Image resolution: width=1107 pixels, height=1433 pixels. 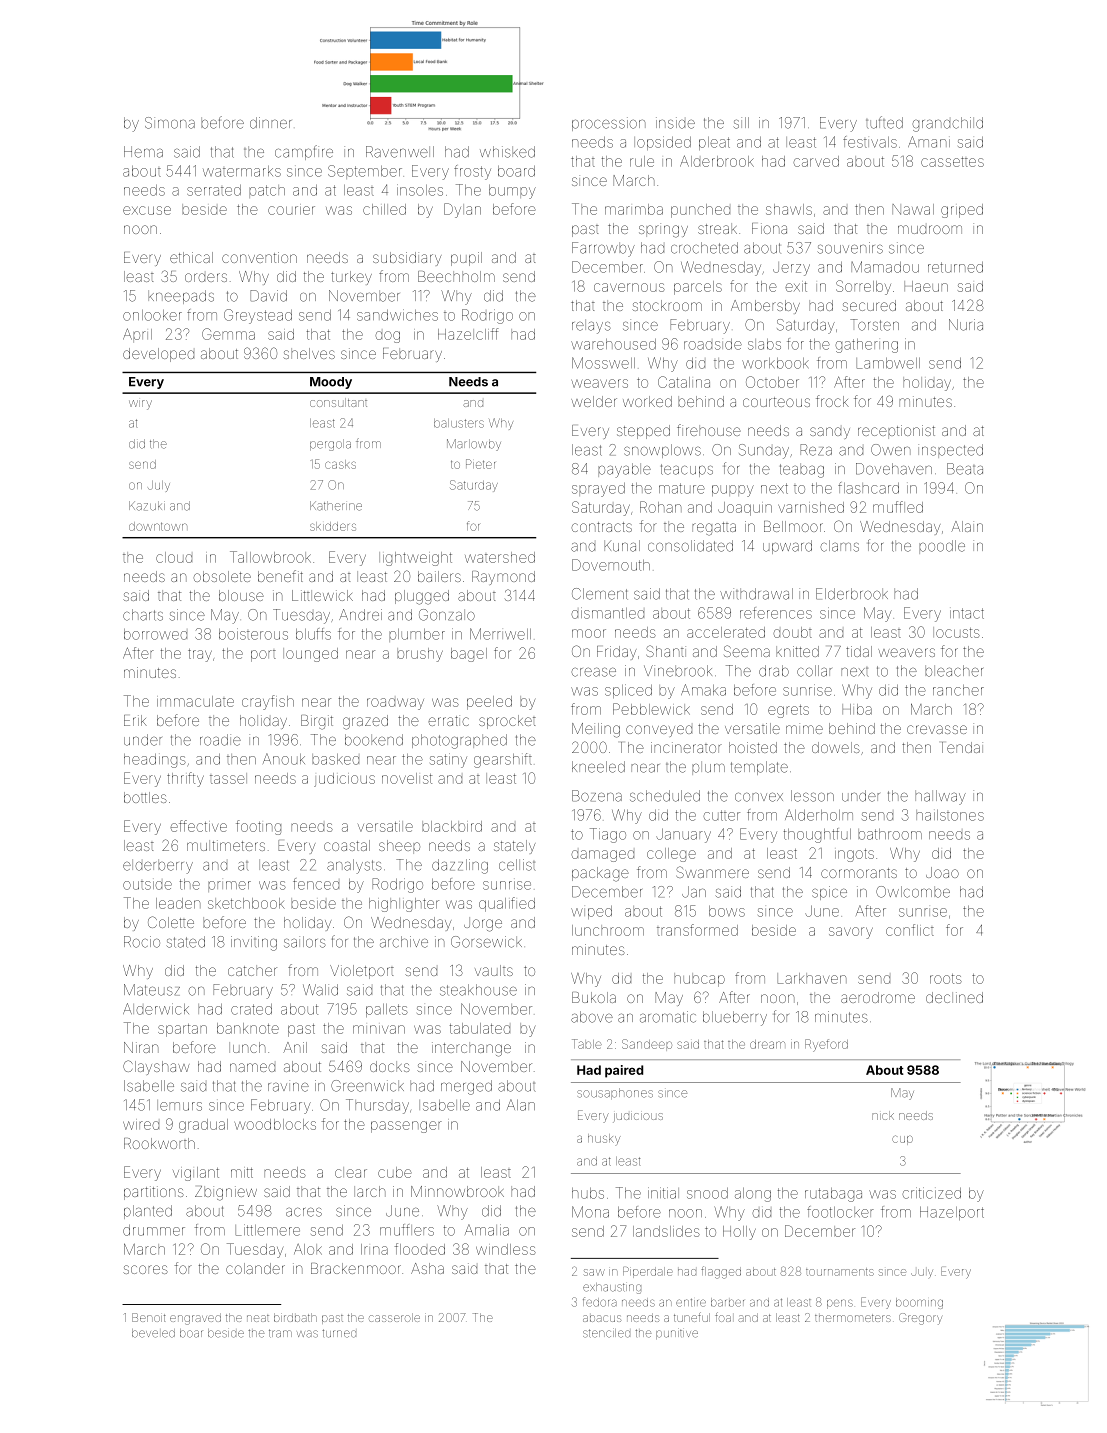 I want to click on procession, so click(x=609, y=124).
